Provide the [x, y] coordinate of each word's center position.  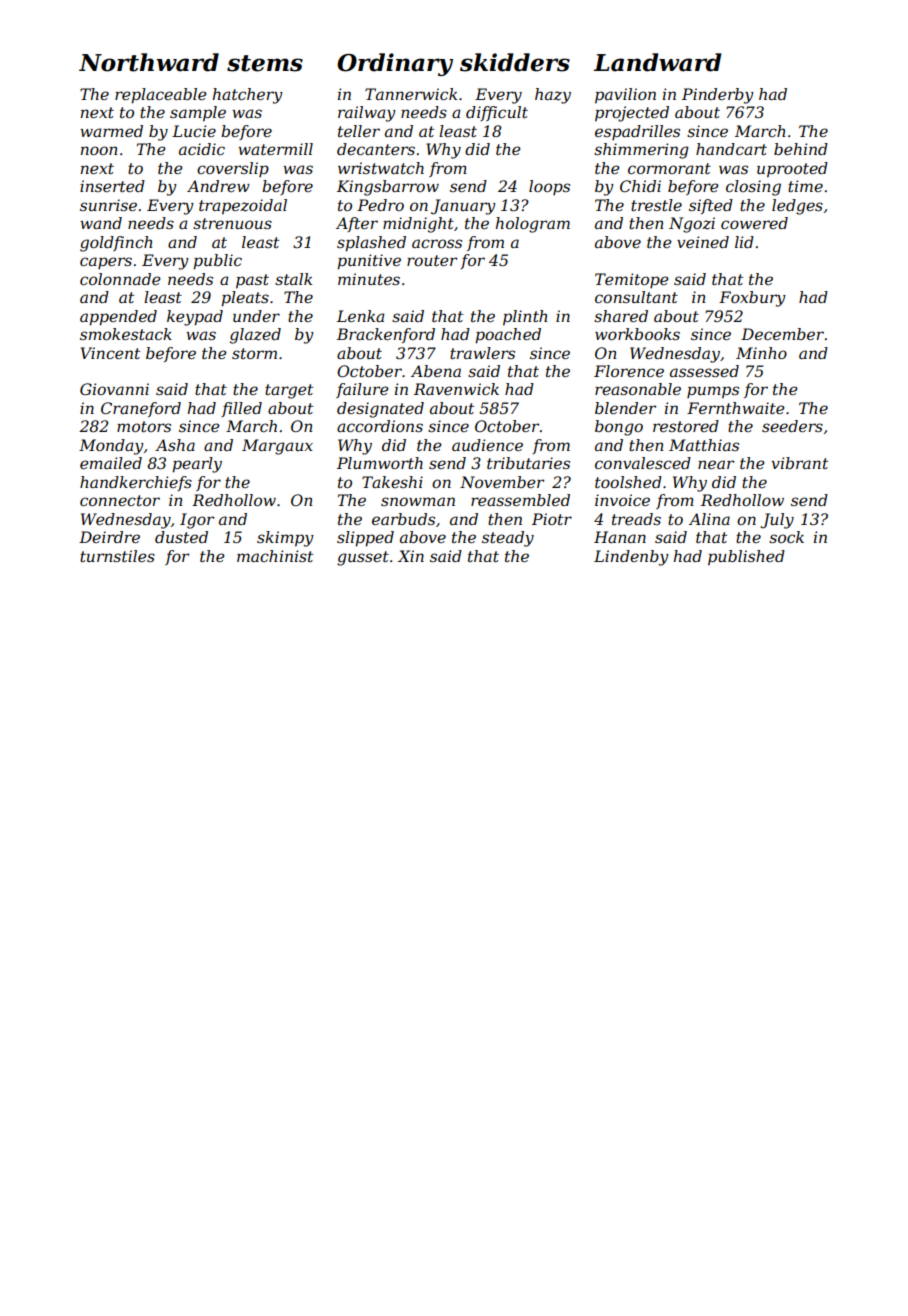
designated [380, 410]
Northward [149, 62]
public [217, 262]
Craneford [141, 409]
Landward [657, 62]
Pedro [380, 205]
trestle [656, 205]
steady [508, 539]
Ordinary [395, 64]
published [746, 558]
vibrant [799, 463]
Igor [197, 521]
